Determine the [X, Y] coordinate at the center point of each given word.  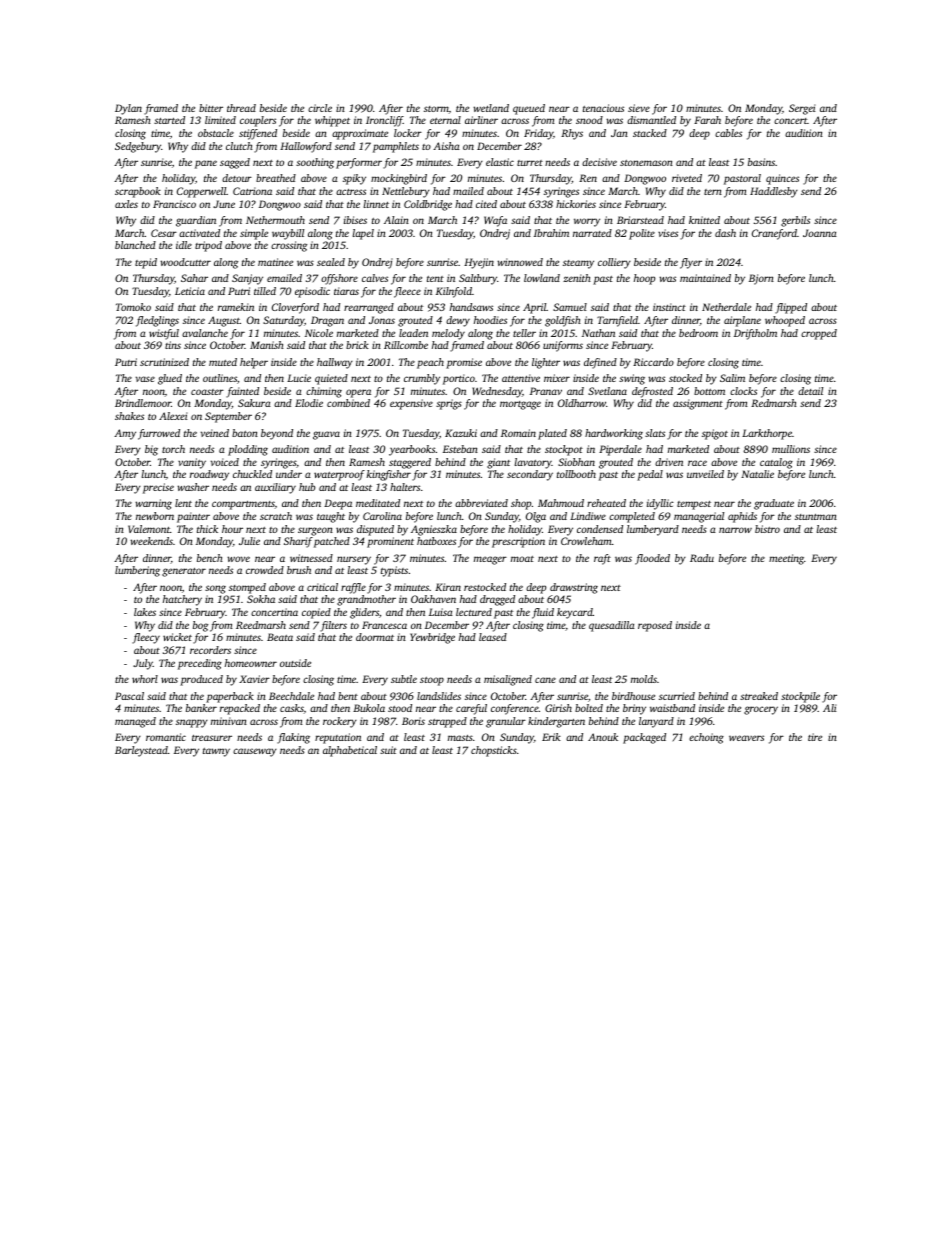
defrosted [652, 392]
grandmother [366, 600]
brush [299, 570]
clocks [743, 391]
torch [173, 449]
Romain [518, 433]
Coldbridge [428, 205]
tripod [208, 246]
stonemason [646, 163]
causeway [255, 752]
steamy [578, 264]
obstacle [216, 133]
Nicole [319, 333]
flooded [652, 559]
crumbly [422, 379]
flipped [791, 308]
